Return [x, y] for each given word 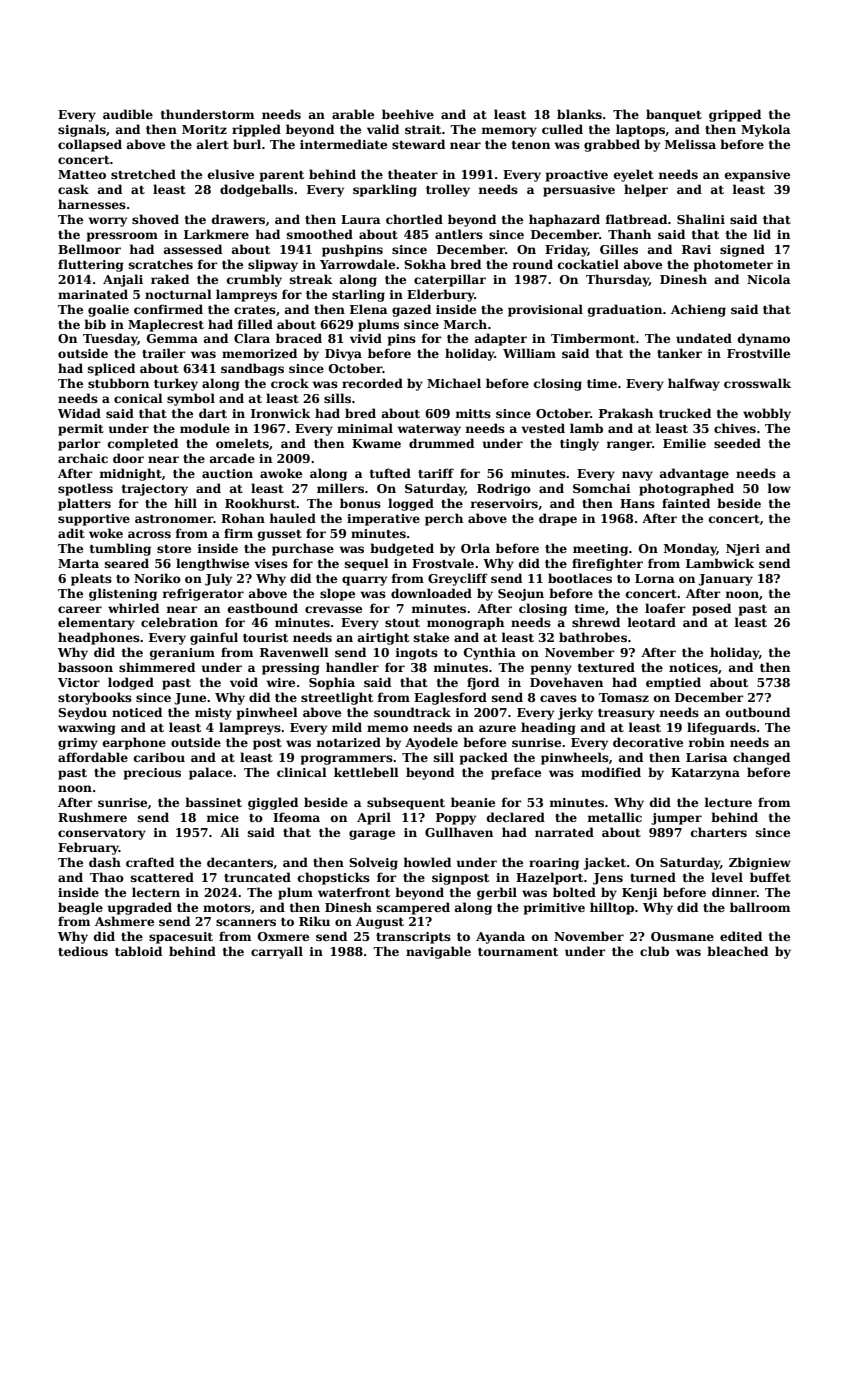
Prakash [626, 413]
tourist [265, 637]
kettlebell [366, 772]
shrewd [596, 622]
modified [611, 772]
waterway [429, 430]
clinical [302, 772]
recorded [372, 383]
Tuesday [110, 339]
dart [213, 413]
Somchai [602, 488]
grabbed [612, 145]
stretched [143, 174]
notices [693, 667]
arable [353, 114]
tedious [83, 951]
